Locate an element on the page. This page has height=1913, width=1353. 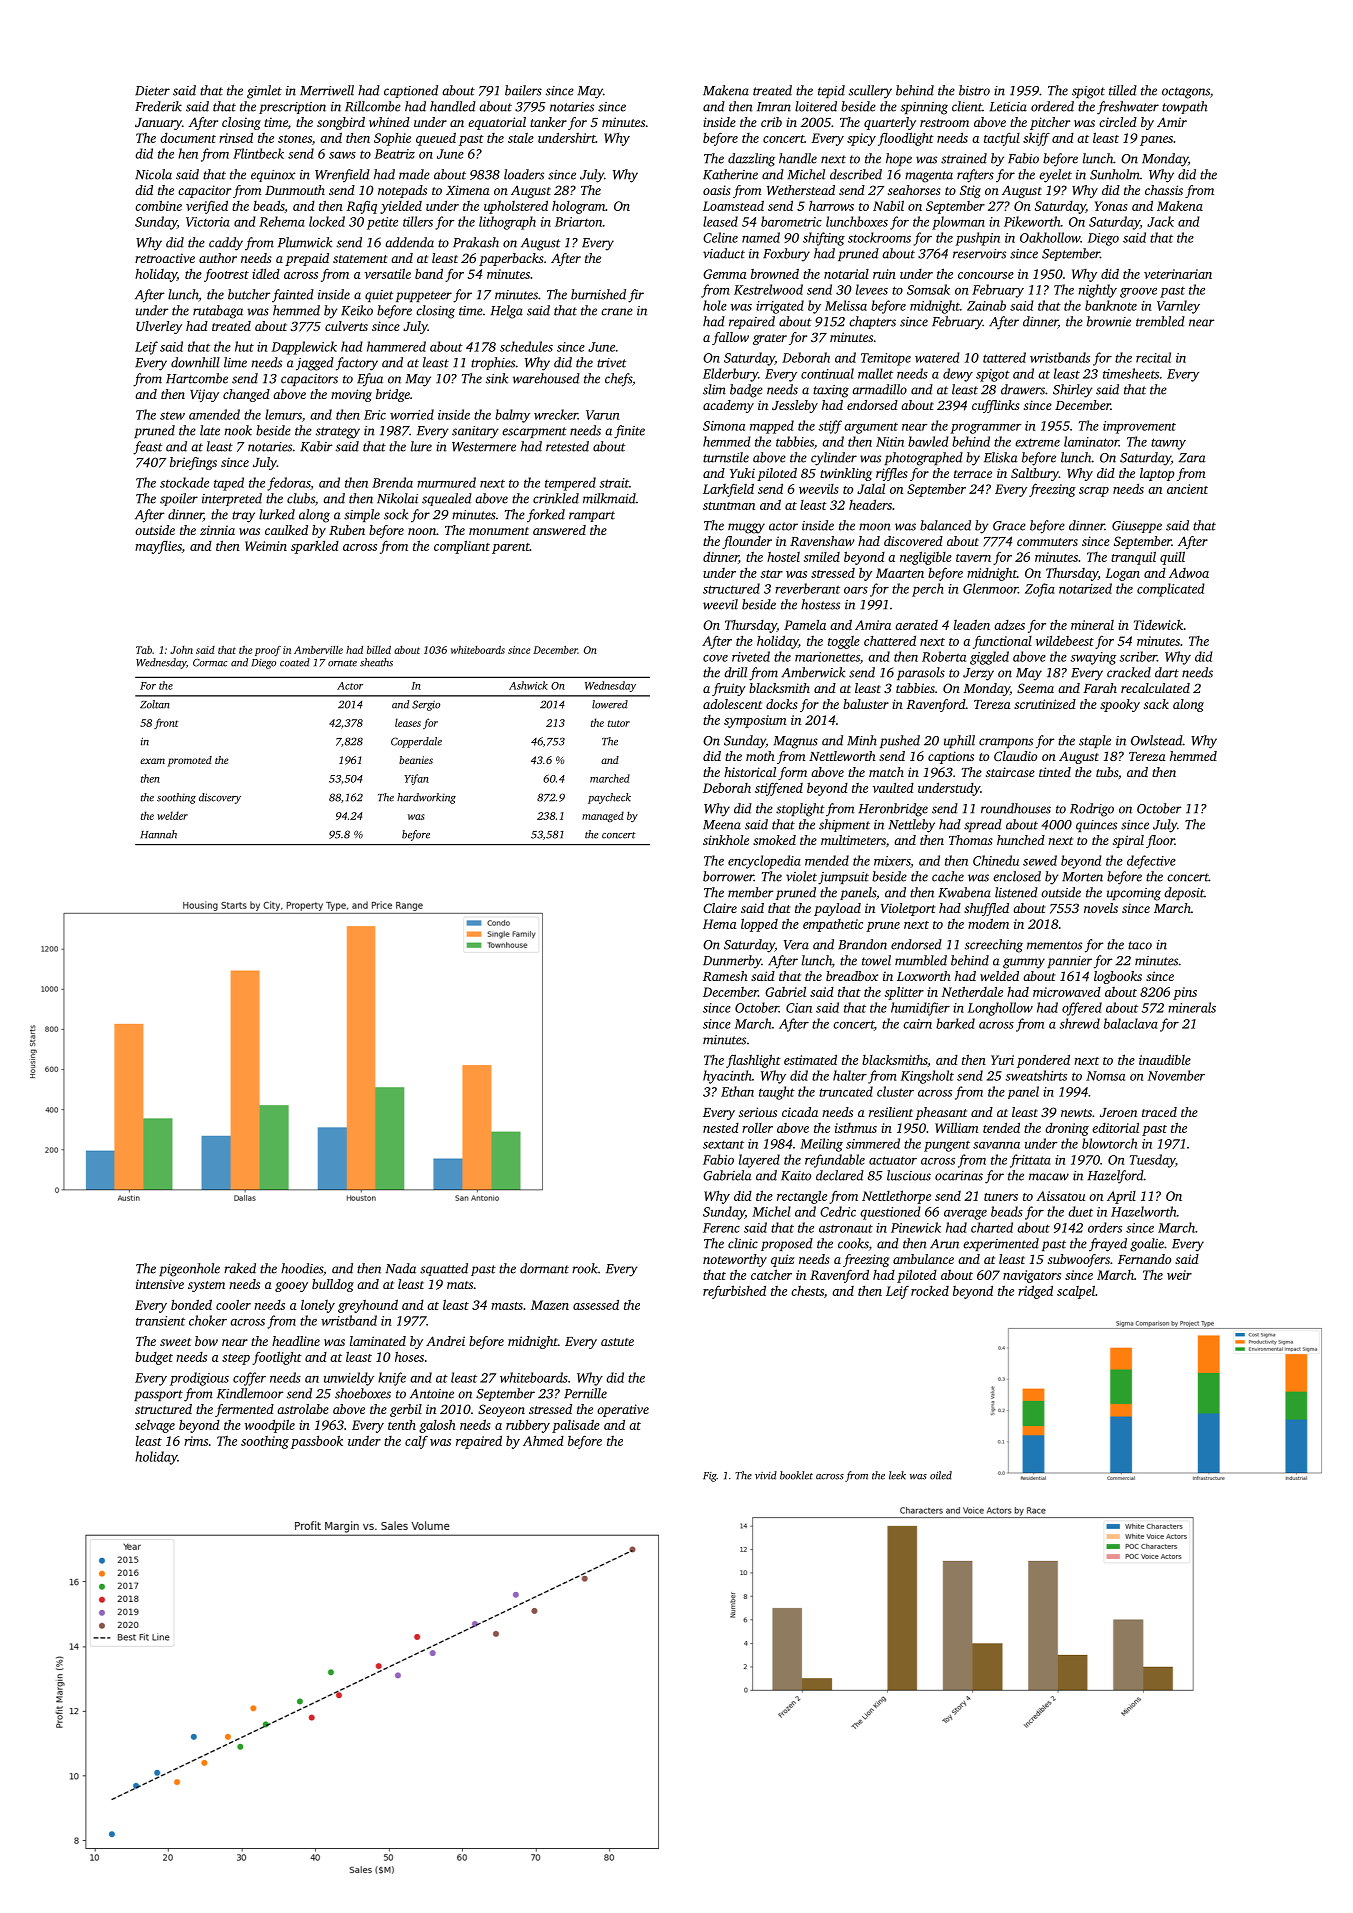
Pikeworth is located at coordinates (1032, 221).
